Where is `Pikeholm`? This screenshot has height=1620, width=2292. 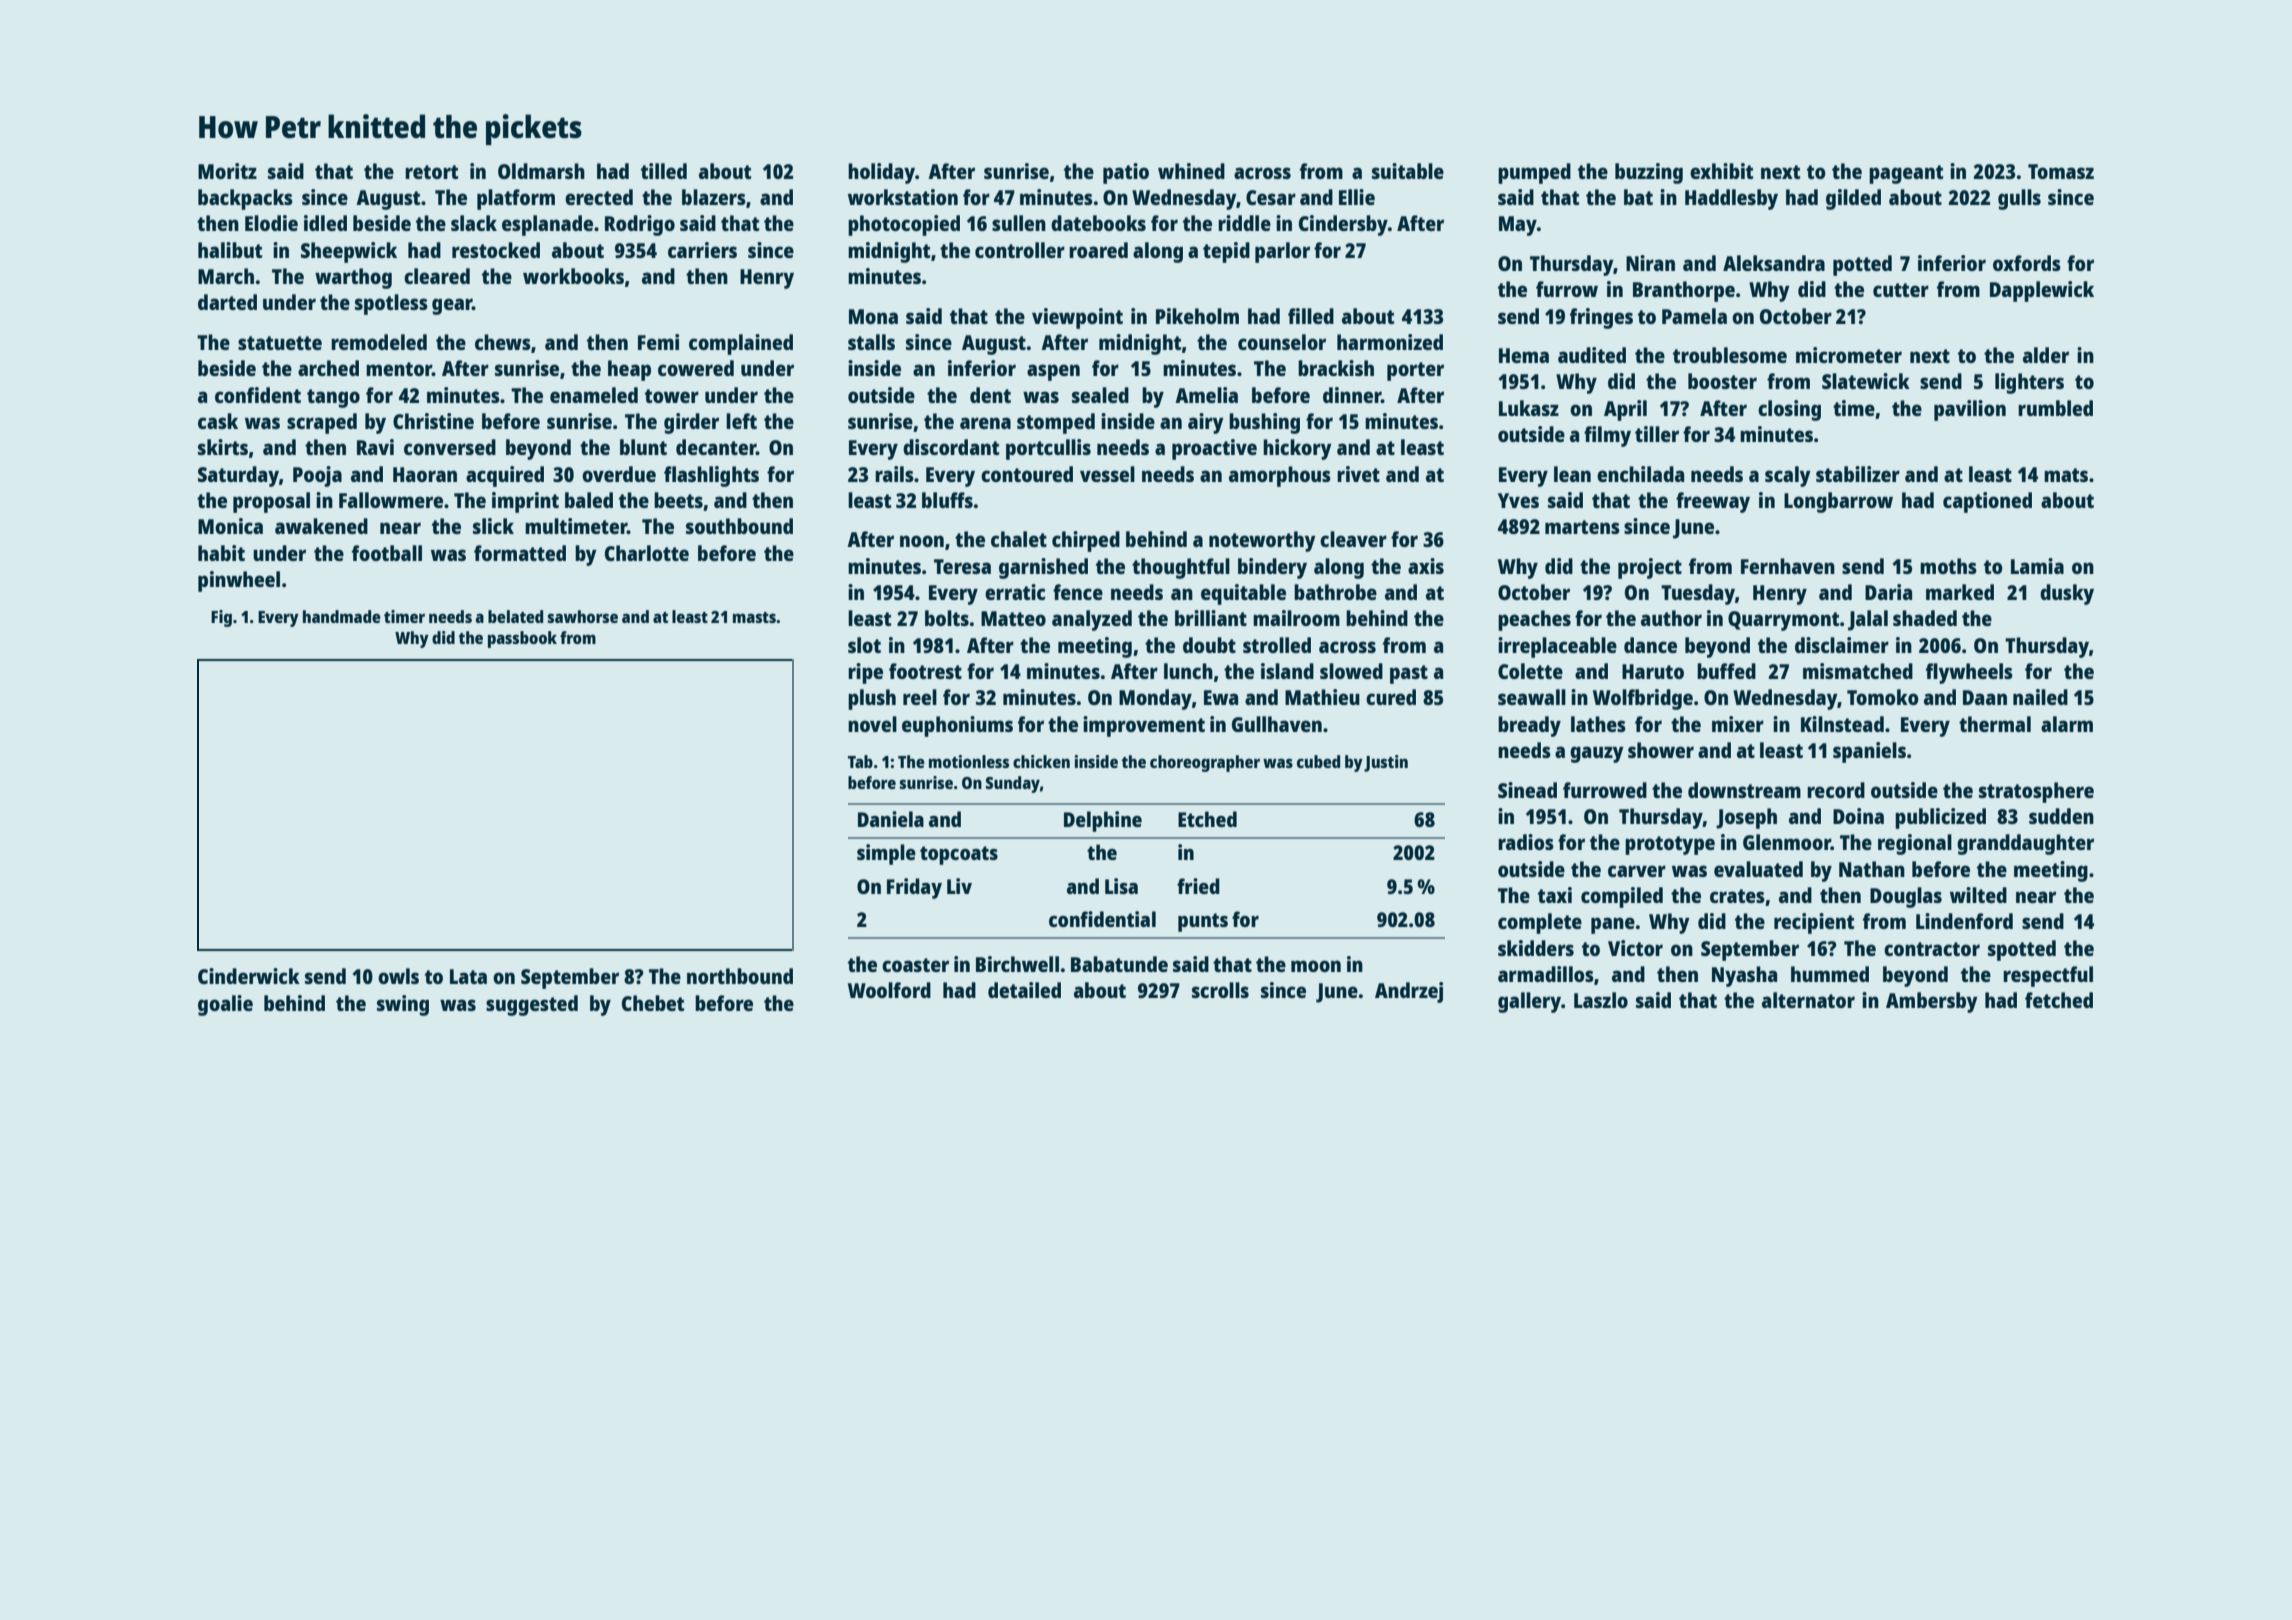 Pikeholm is located at coordinates (1197, 316).
